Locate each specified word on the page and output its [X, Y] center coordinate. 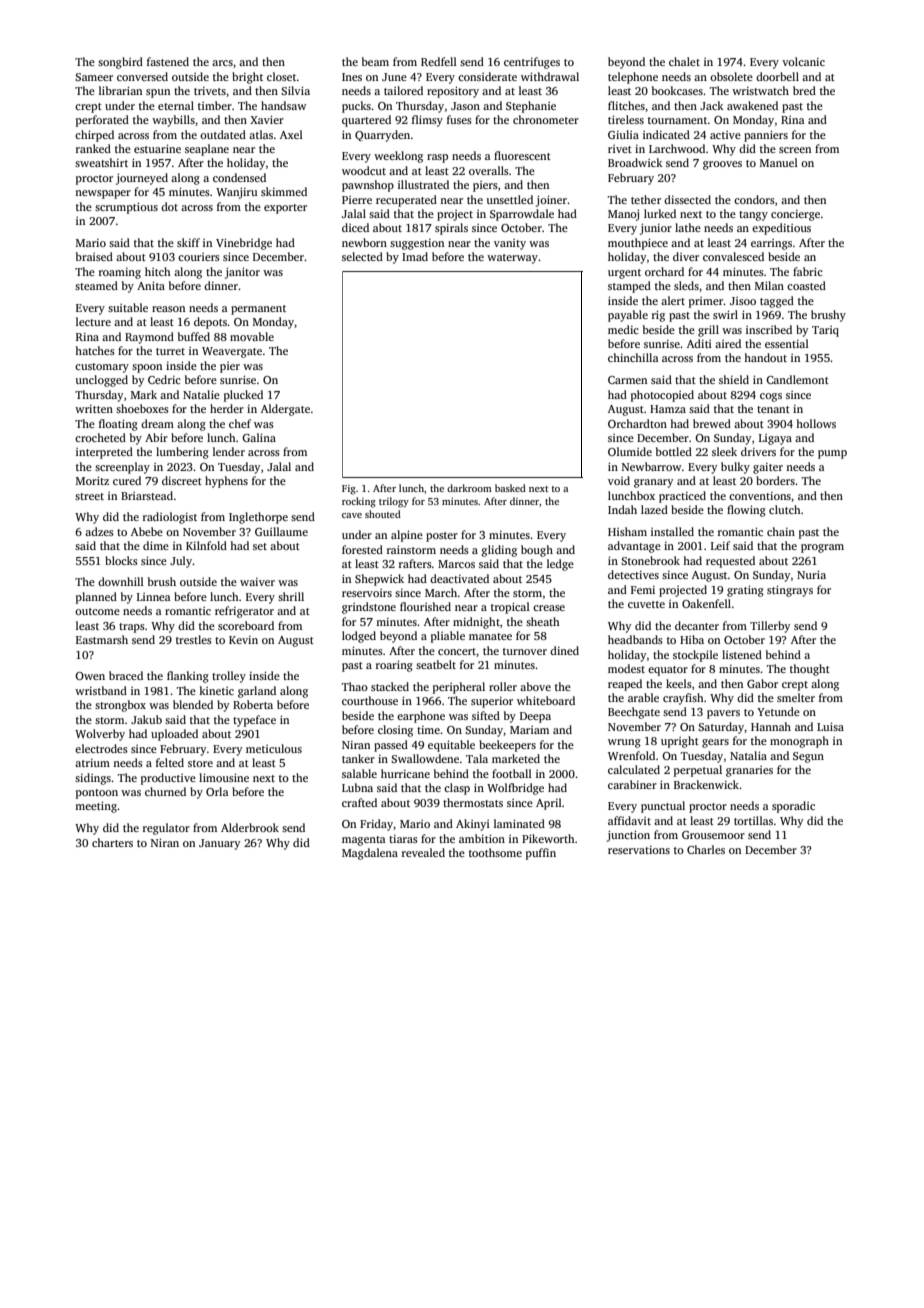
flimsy [427, 121]
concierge [795, 215]
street [89, 496]
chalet [684, 61]
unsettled [510, 199]
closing [395, 731]
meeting [96, 807]
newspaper [103, 194]
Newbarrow [651, 466]
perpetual [698, 771]
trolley [229, 677]
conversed [142, 76]
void [619, 480]
